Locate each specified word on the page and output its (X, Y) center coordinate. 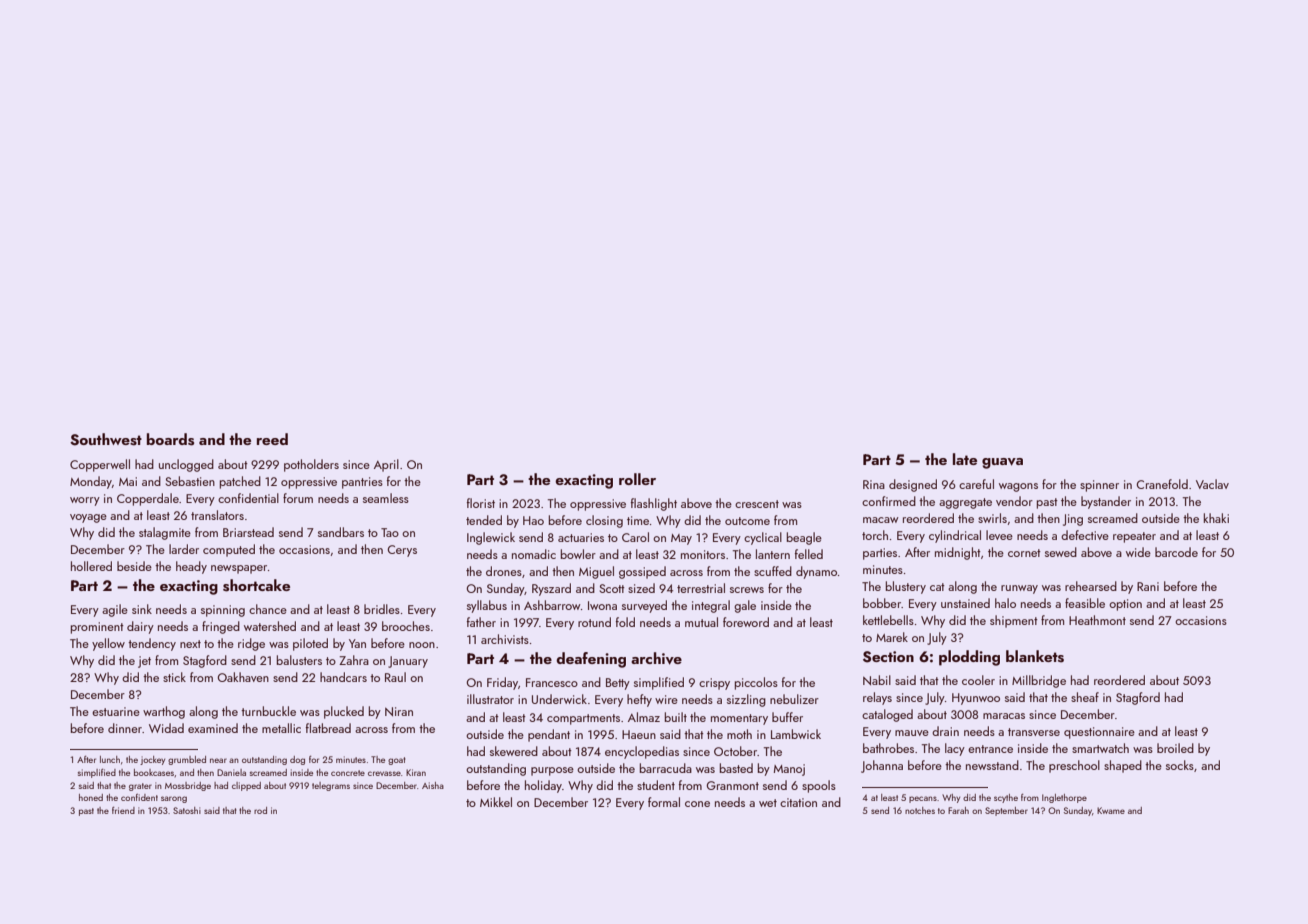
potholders (311, 465)
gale (745, 606)
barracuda (666, 768)
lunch (110, 759)
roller (637, 479)
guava (1002, 463)
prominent (97, 628)
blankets (1035, 656)
